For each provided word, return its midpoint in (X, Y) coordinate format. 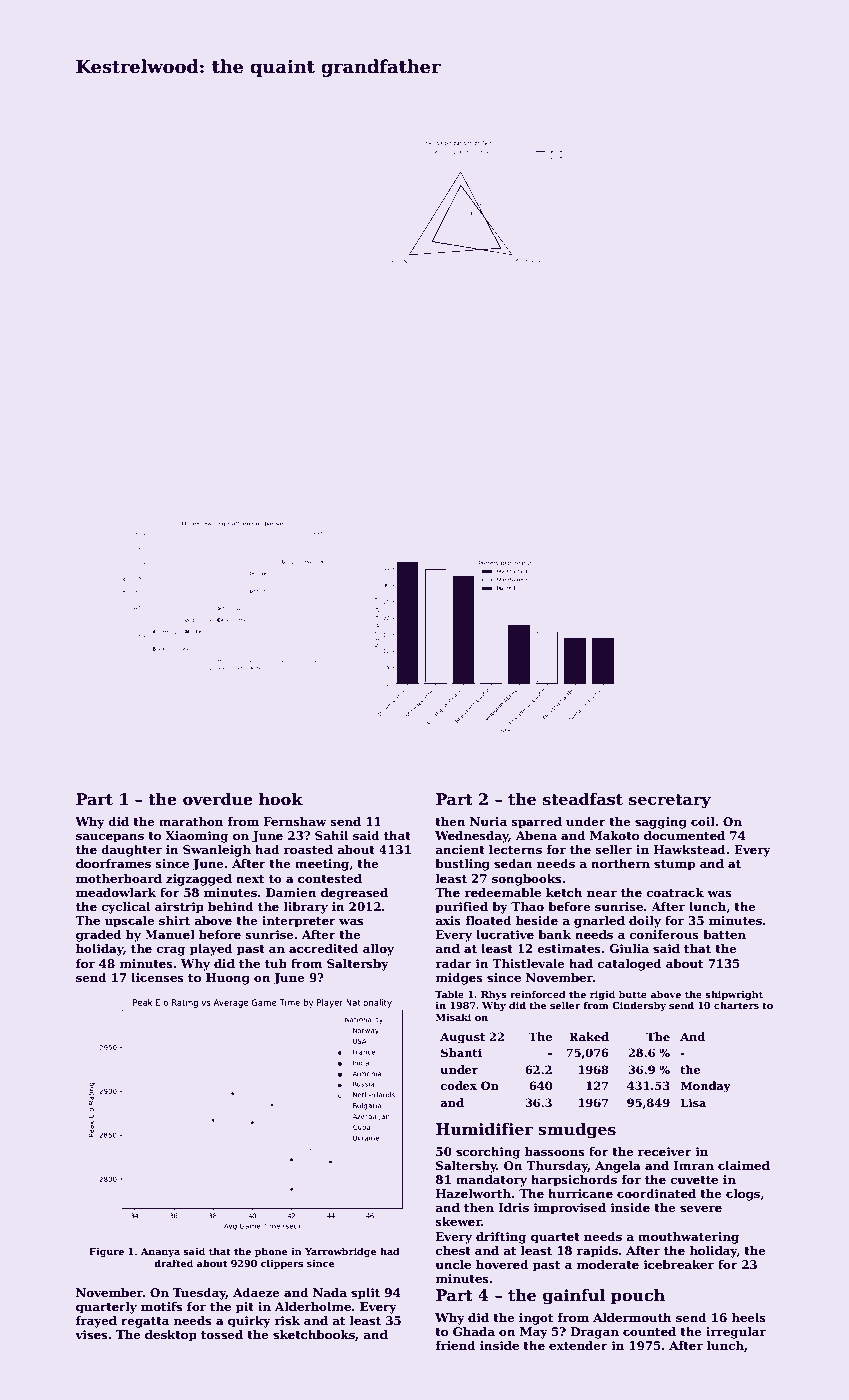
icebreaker (679, 1264)
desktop (171, 1336)
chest (453, 1250)
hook (281, 799)
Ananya (160, 1252)
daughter (131, 851)
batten (724, 934)
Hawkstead (690, 849)
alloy (378, 950)
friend (456, 1345)
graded (99, 936)
